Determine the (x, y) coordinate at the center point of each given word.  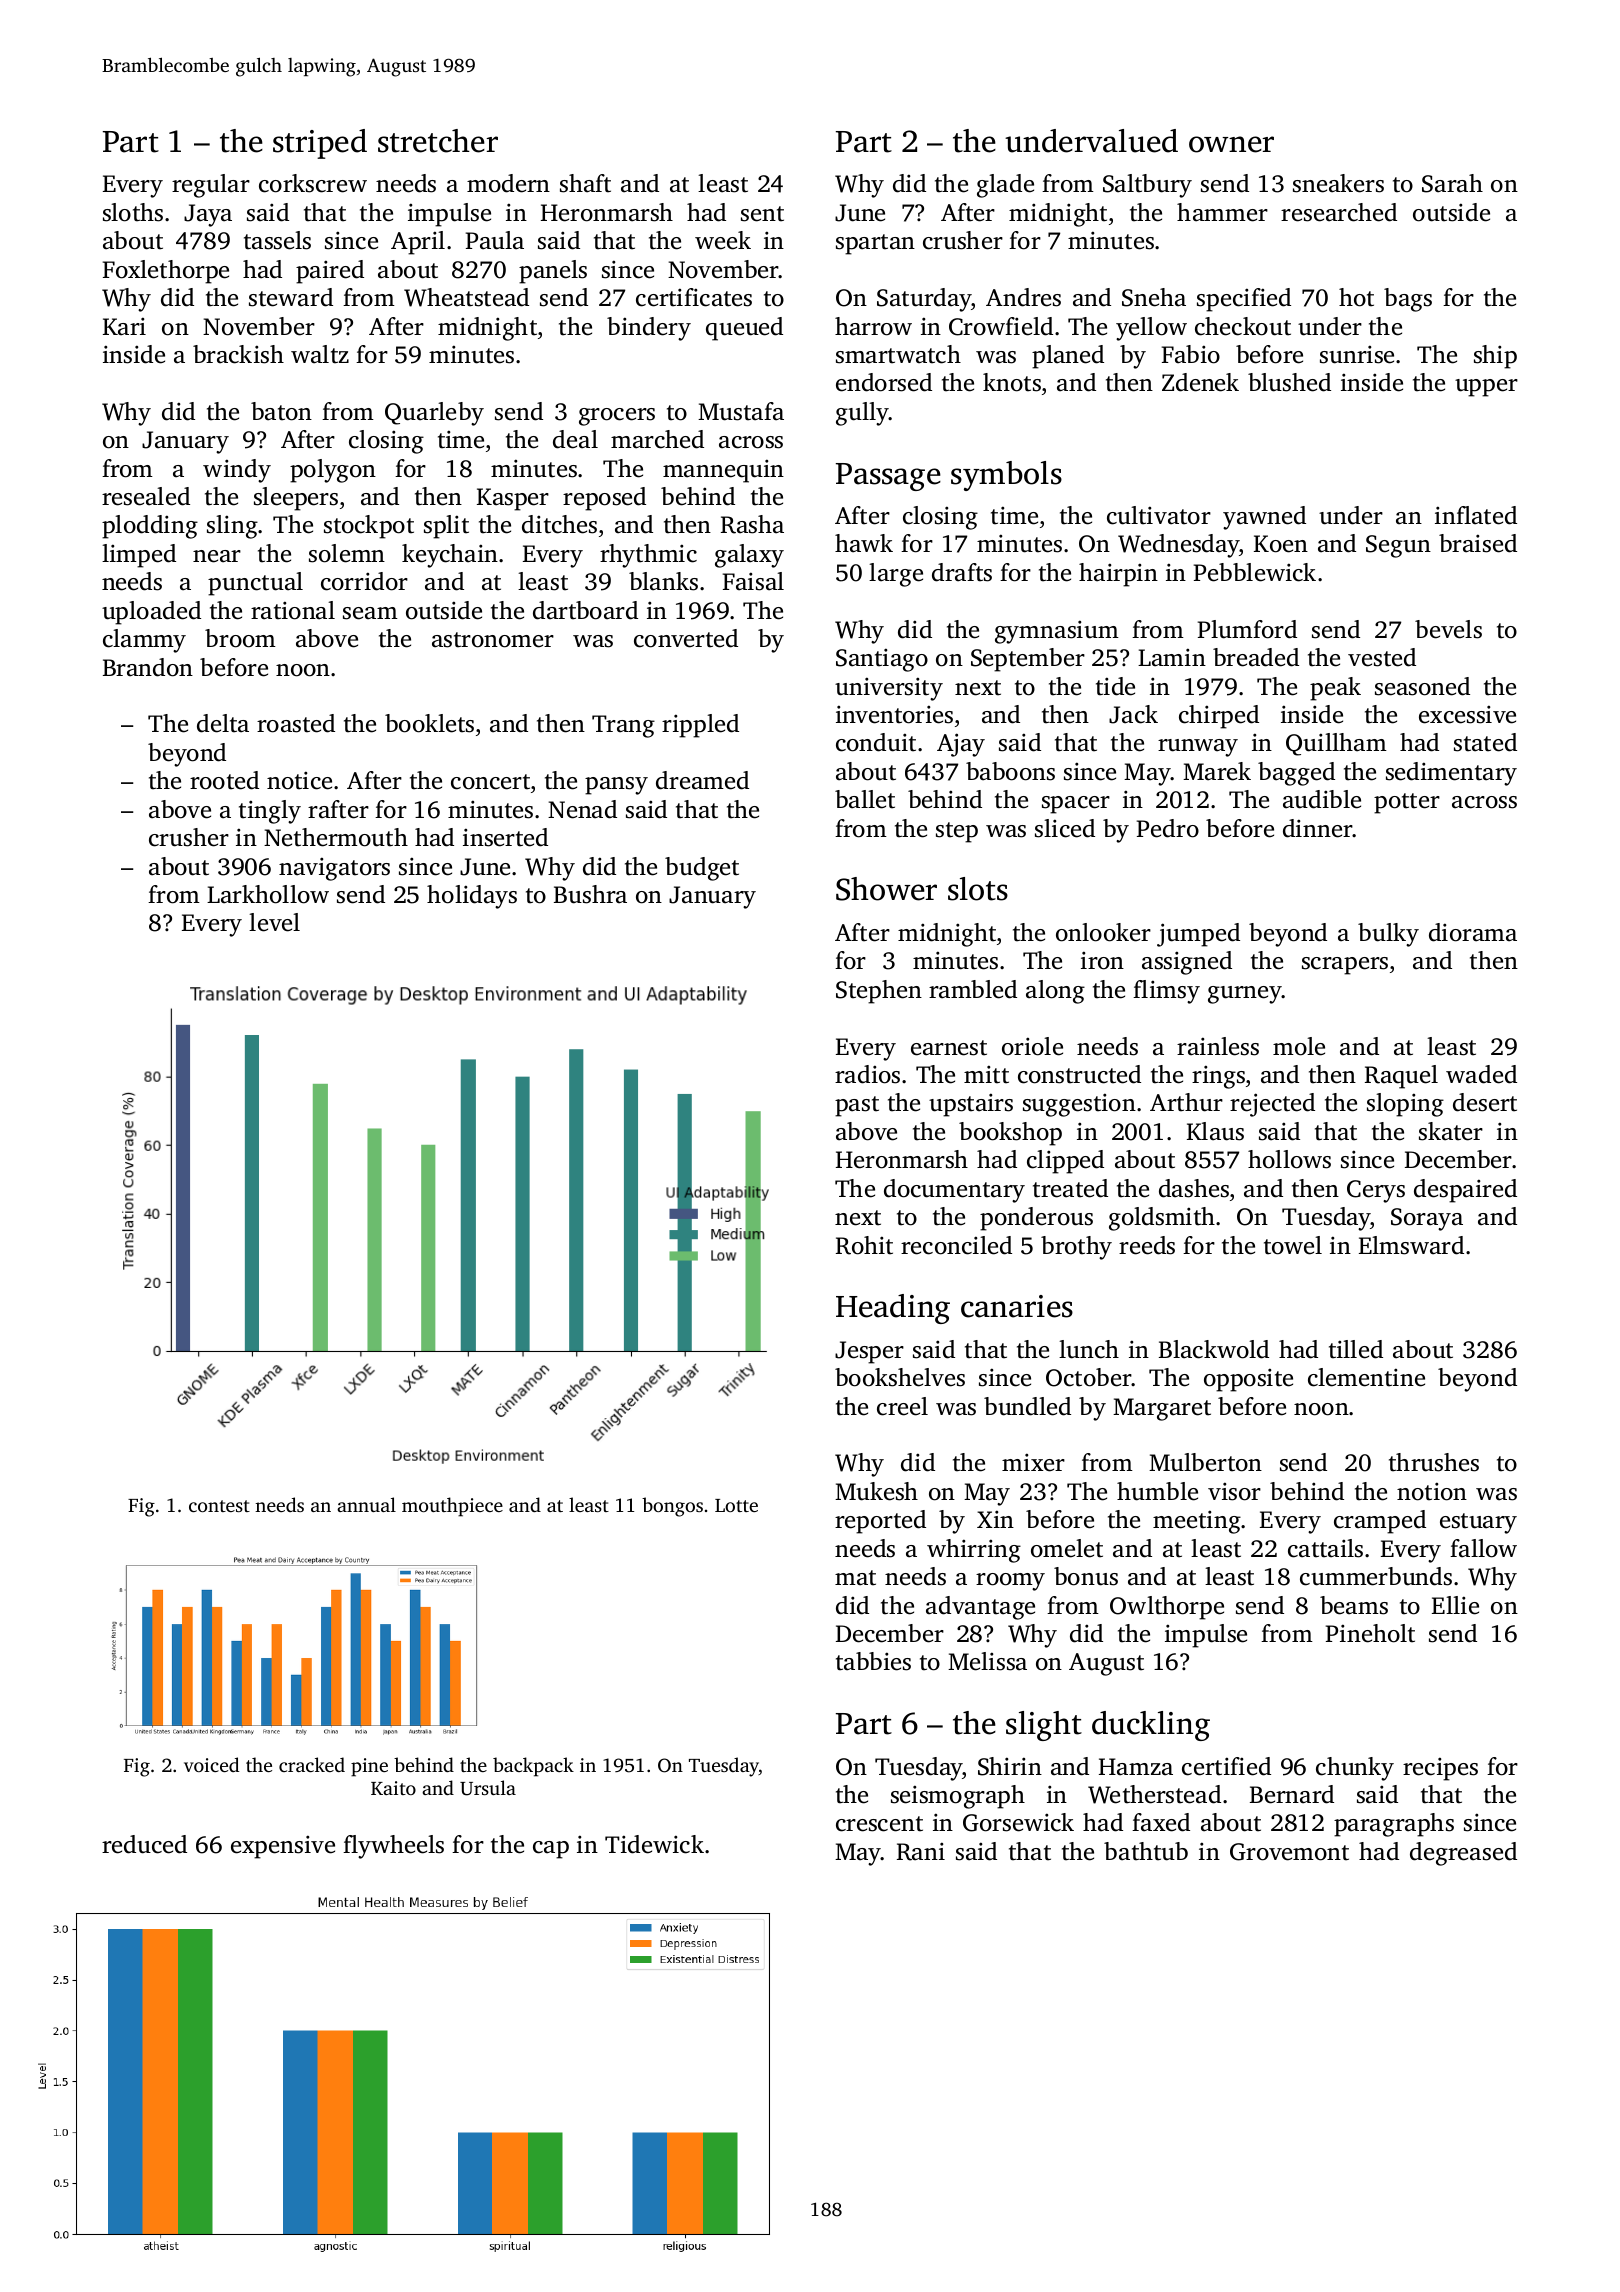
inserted (505, 837)
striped (320, 144)
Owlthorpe (1167, 1608)
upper (1486, 388)
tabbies (873, 1661)
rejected (1272, 1105)
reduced (144, 1844)
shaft (585, 183)
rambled (973, 989)
